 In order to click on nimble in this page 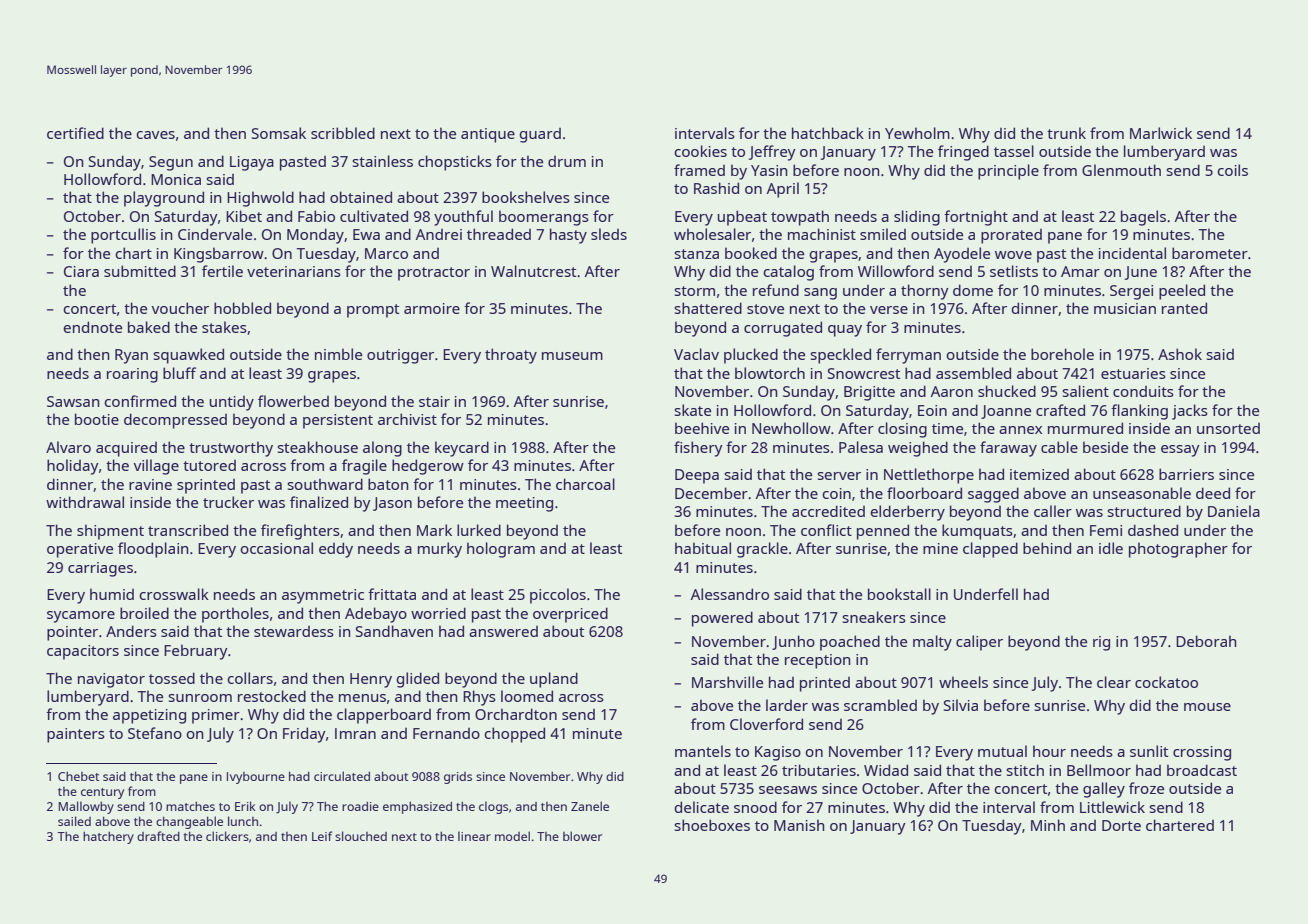, I will do `click(338, 354)`.
